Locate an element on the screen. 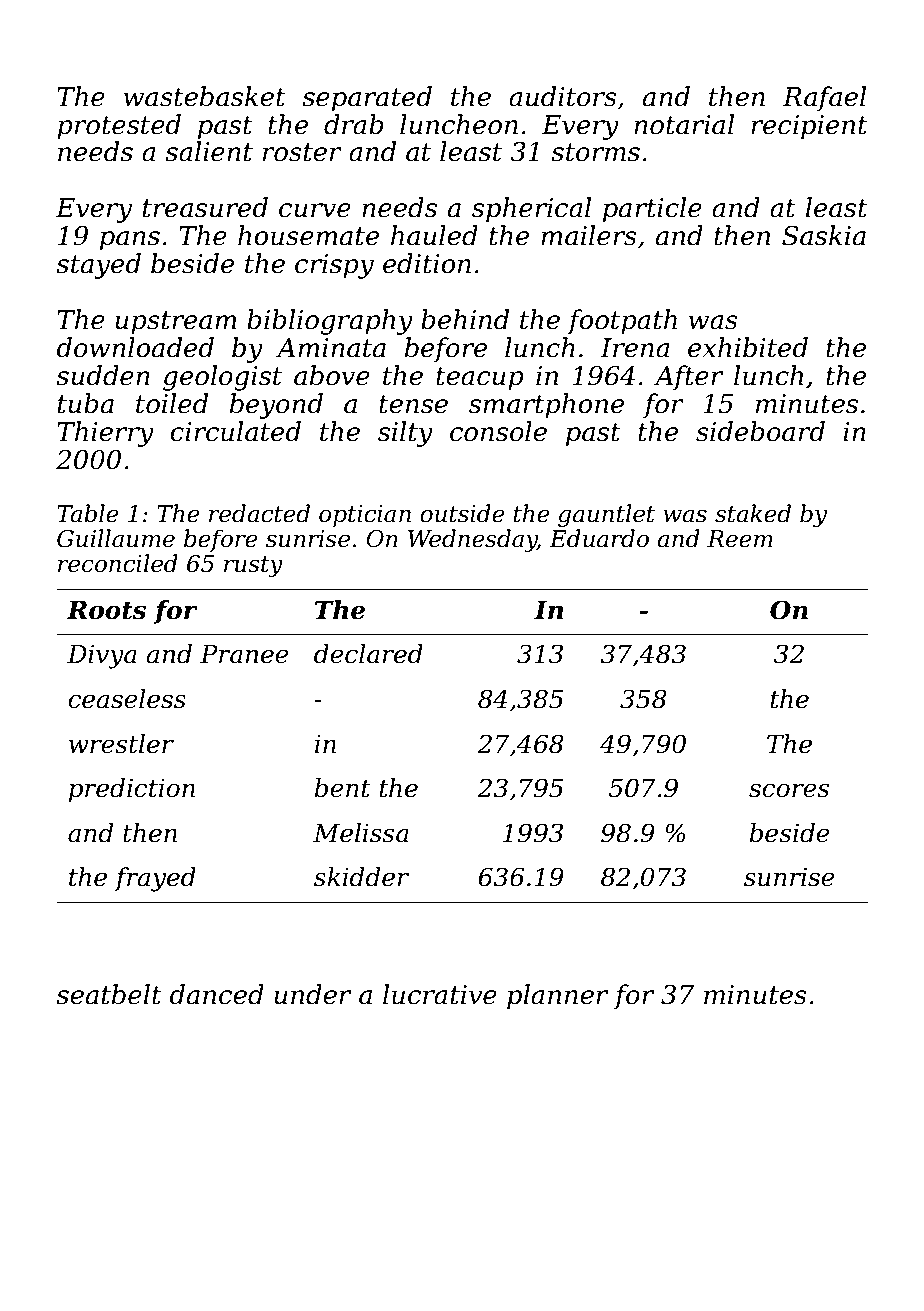 Image resolution: width=924 pixels, height=1311 pixels. protested is located at coordinates (119, 127).
